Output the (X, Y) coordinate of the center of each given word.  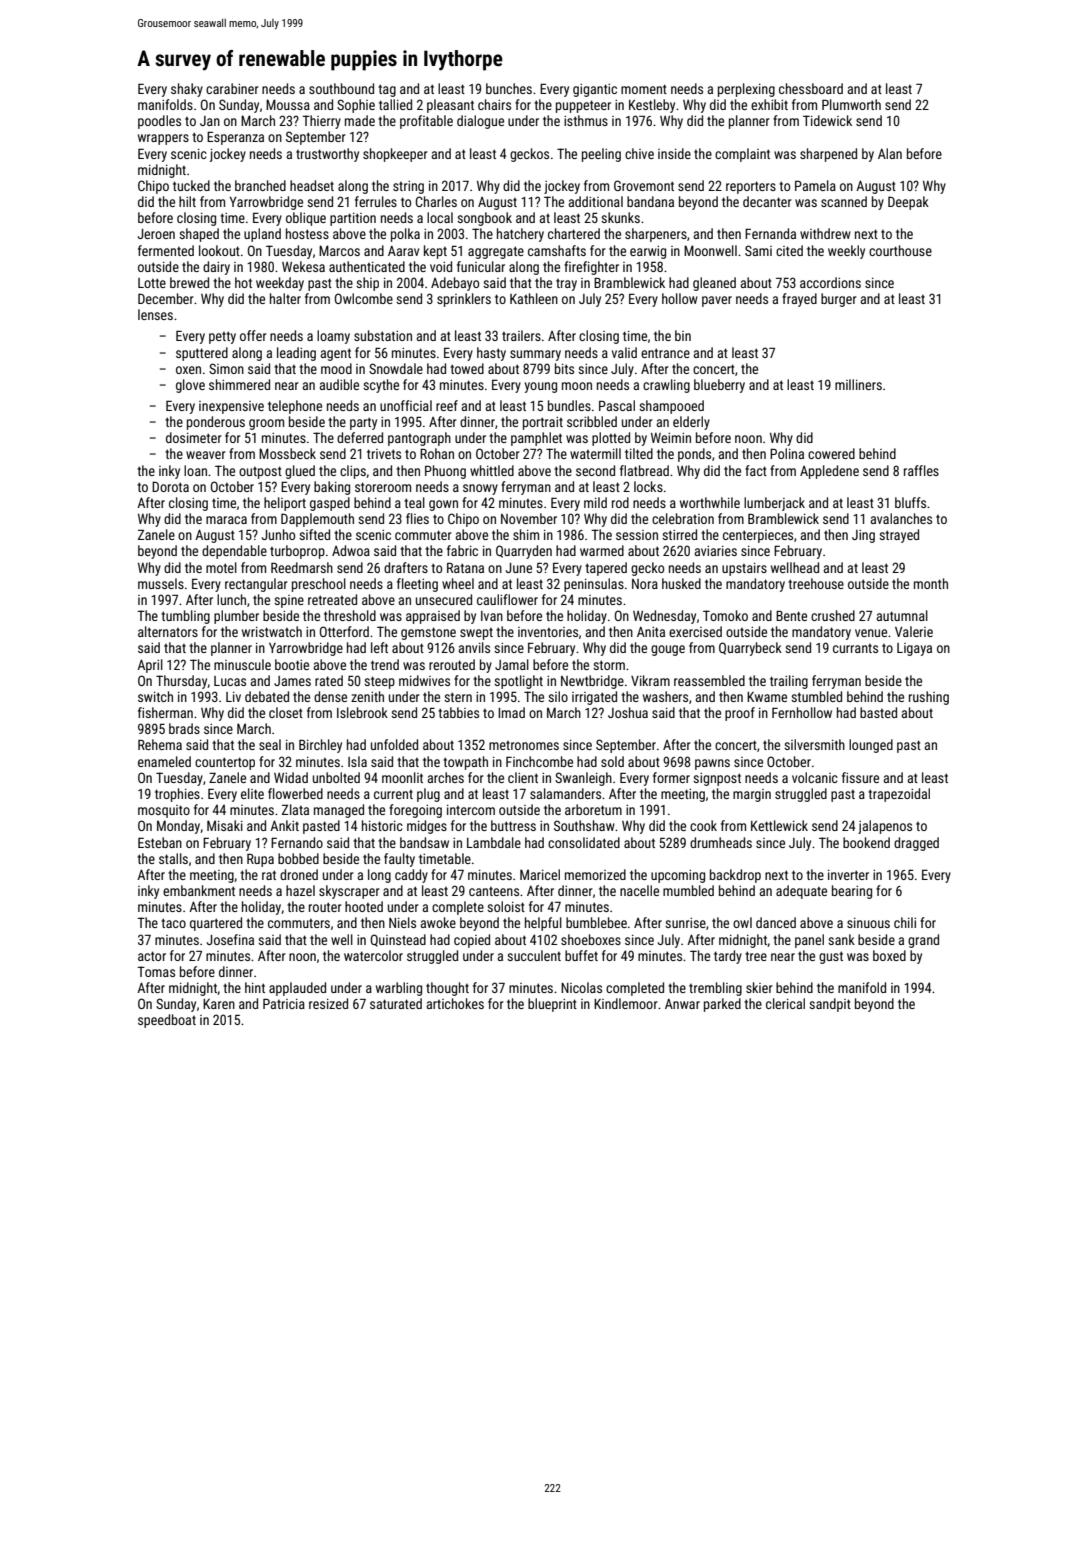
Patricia (284, 1004)
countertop (225, 763)
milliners (858, 384)
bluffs (910, 502)
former (671, 777)
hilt (187, 201)
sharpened (828, 155)
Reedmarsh (302, 567)
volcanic (815, 777)
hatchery (520, 235)
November (529, 518)
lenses (155, 314)
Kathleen (534, 298)
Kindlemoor (626, 1003)
